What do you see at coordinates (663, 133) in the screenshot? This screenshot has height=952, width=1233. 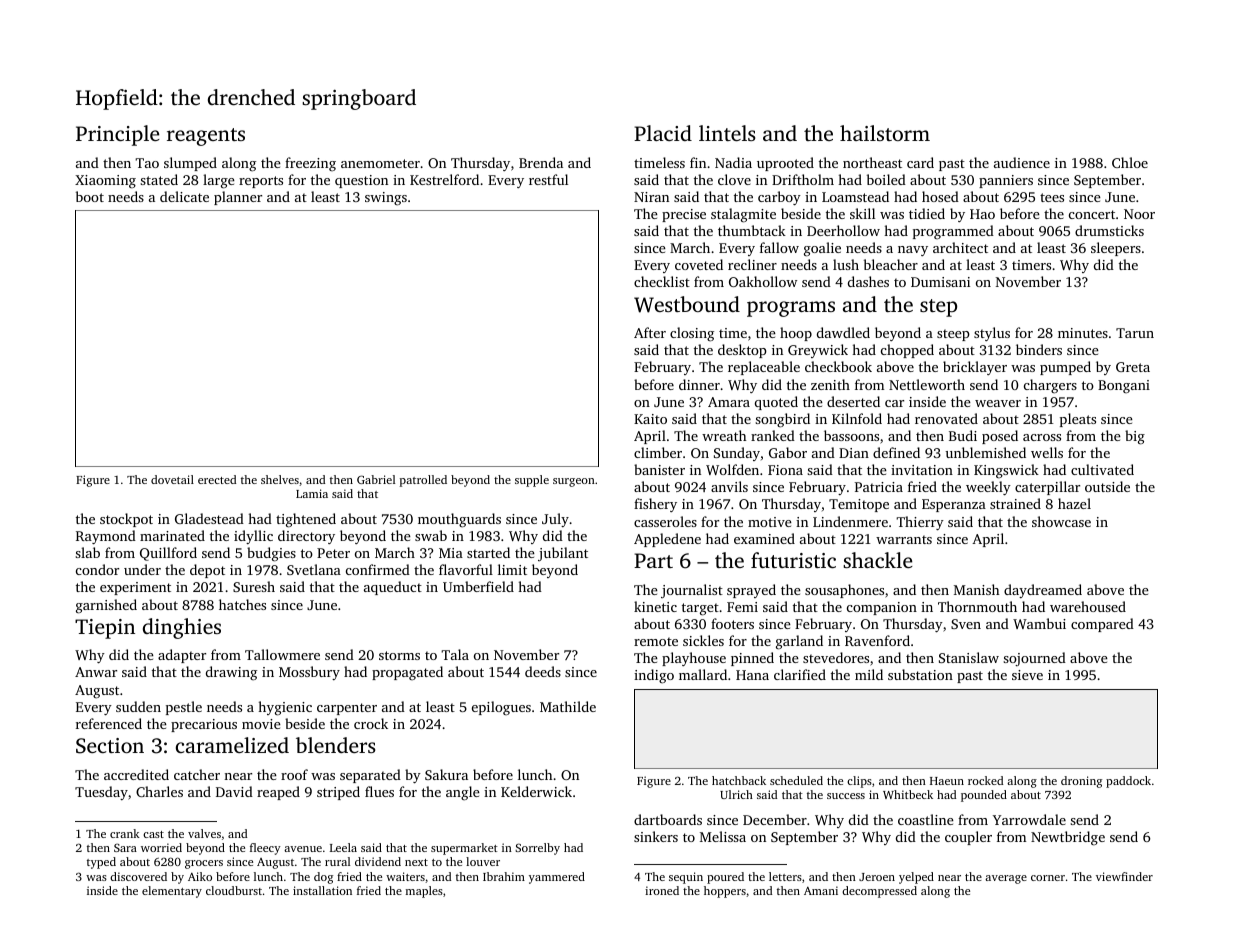 I see `Placid` at bounding box center [663, 133].
